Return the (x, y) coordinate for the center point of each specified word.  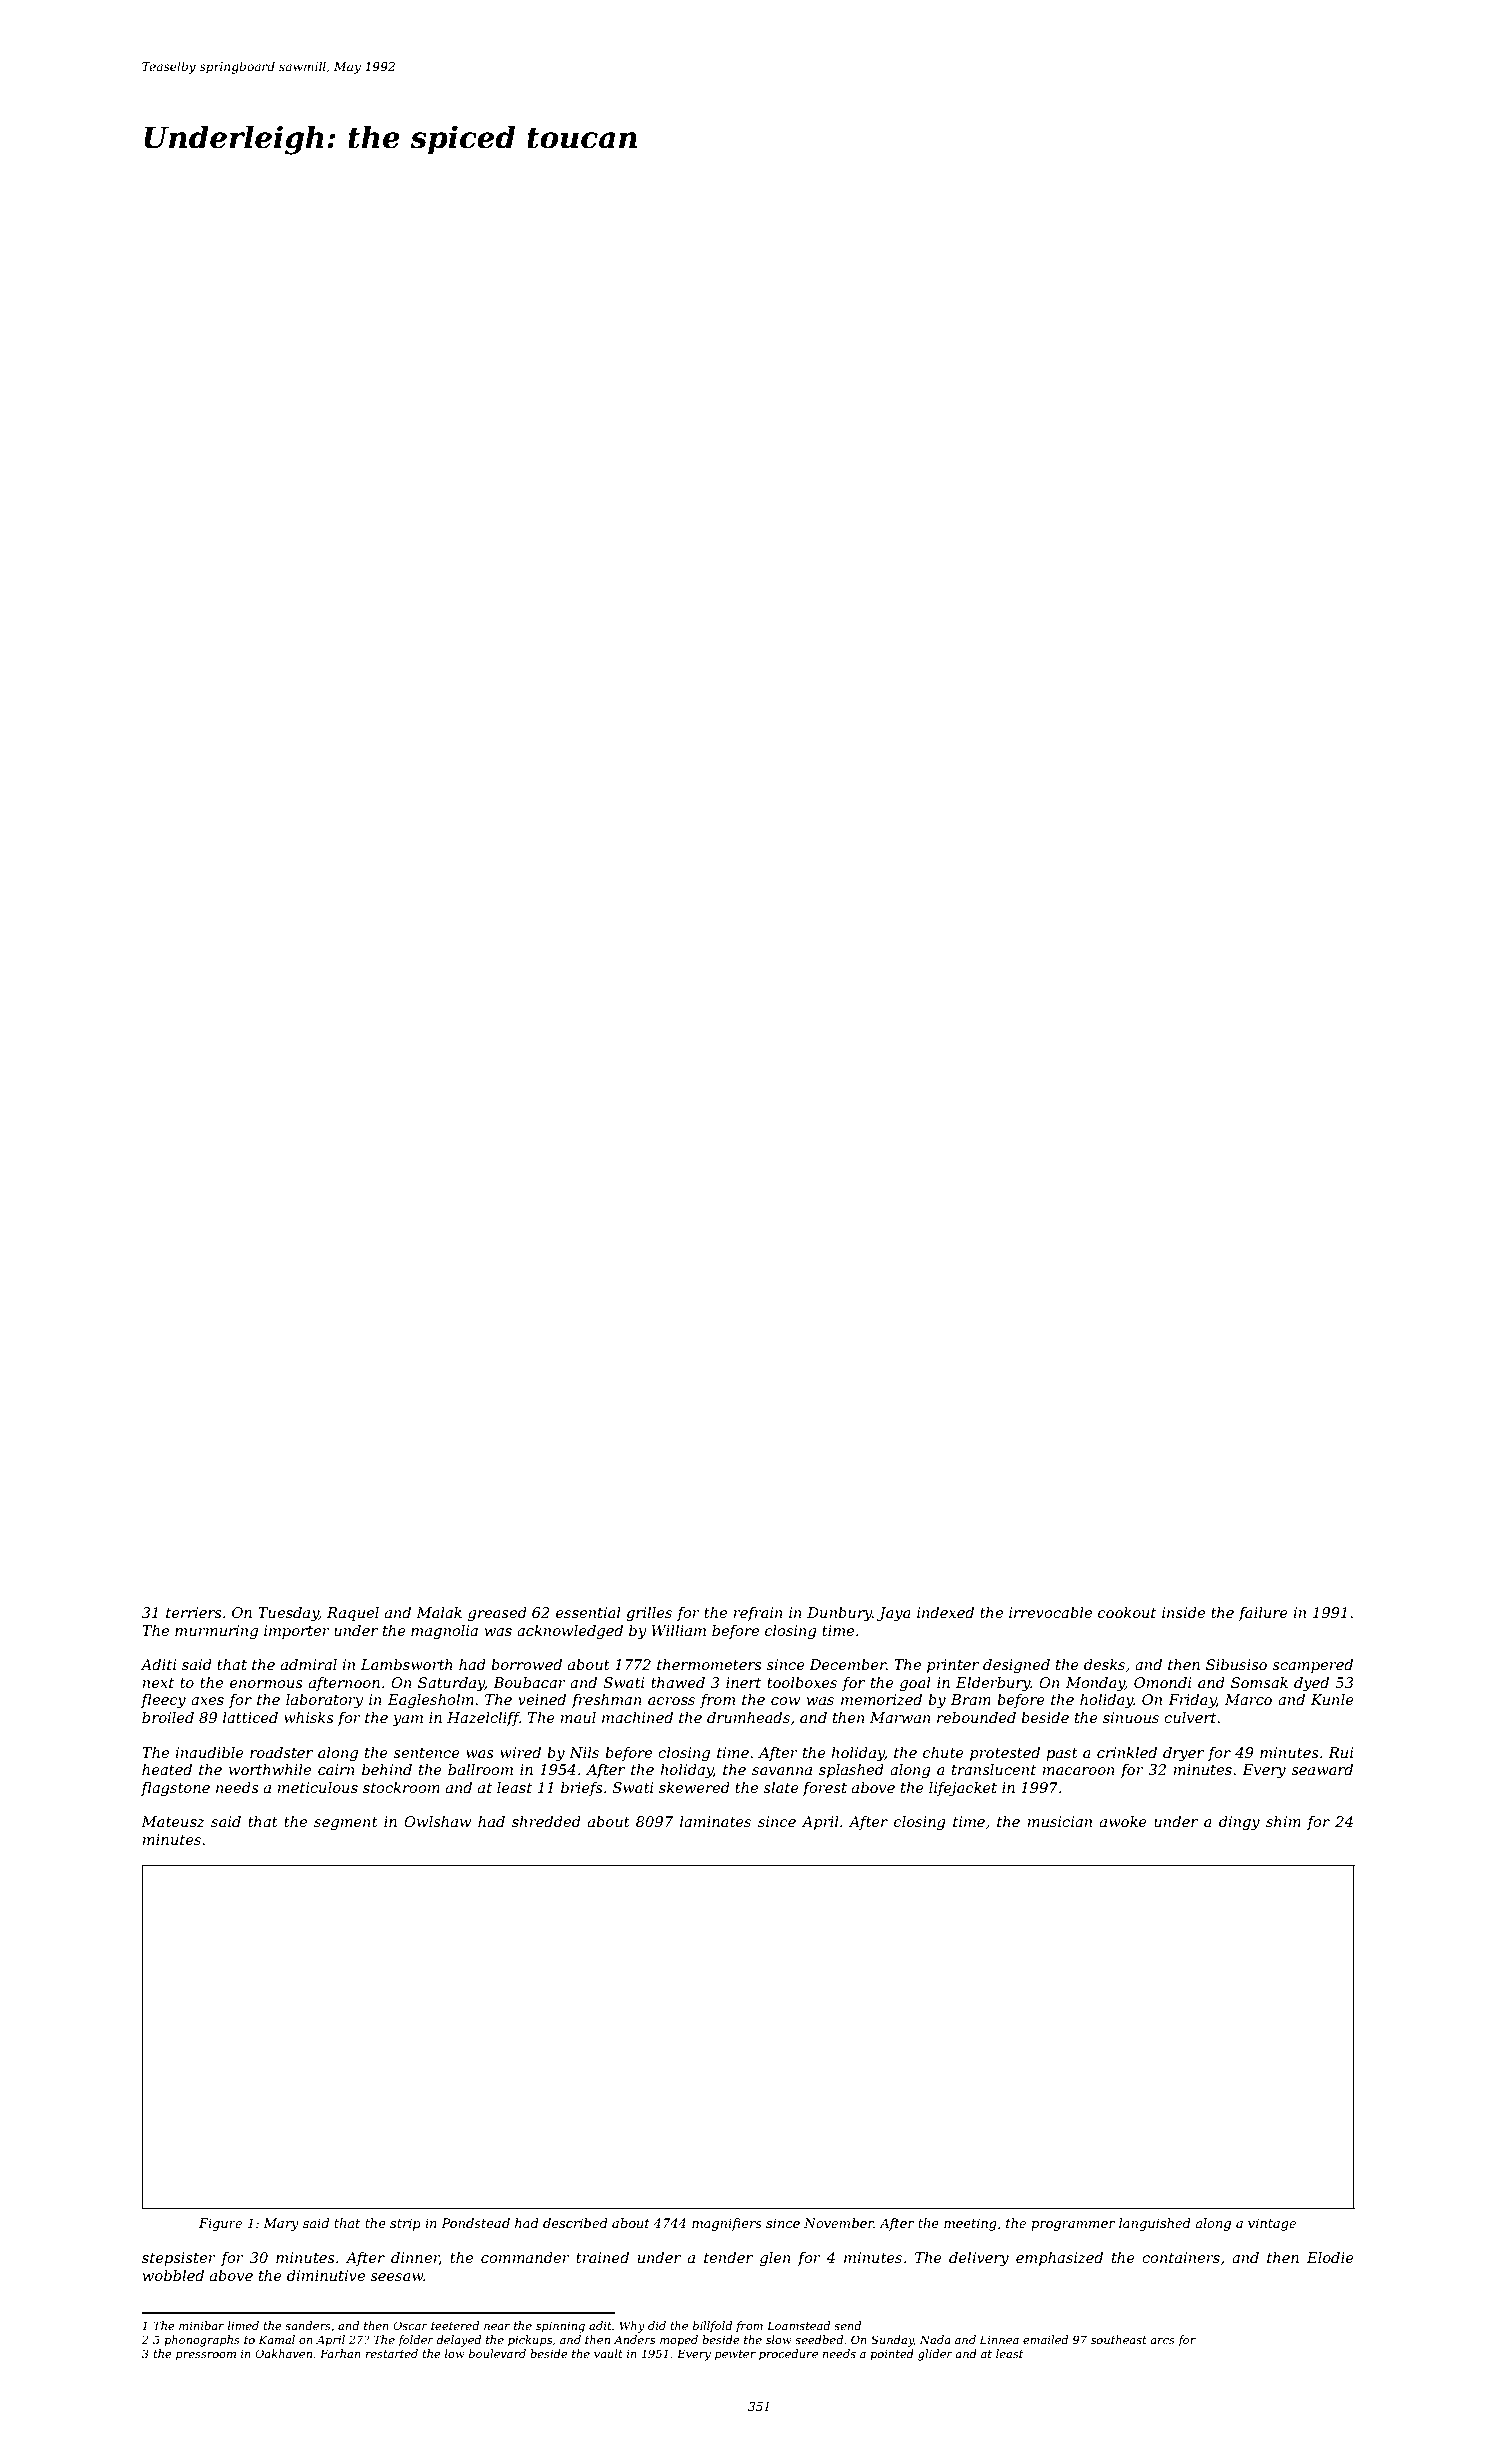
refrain (758, 1614)
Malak (439, 1612)
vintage (1272, 2224)
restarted (392, 2353)
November (839, 2223)
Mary (281, 2224)
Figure (220, 2224)
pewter (735, 2355)
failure (1263, 1614)
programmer (1073, 2226)
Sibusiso (1236, 1664)
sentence (426, 1753)
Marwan (900, 1717)
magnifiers (727, 2224)
